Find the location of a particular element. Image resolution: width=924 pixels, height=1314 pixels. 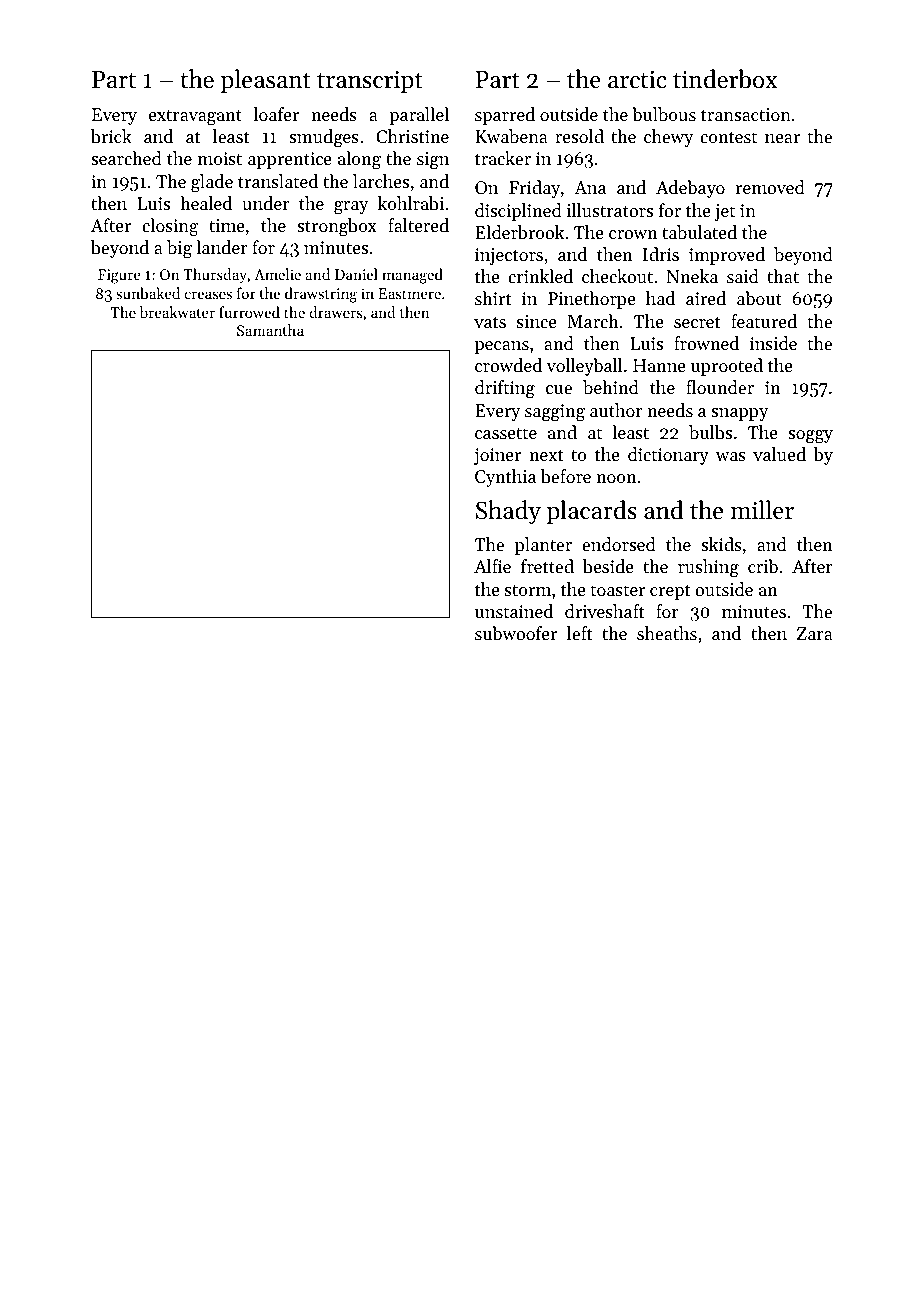

lander is located at coordinates (222, 247).
